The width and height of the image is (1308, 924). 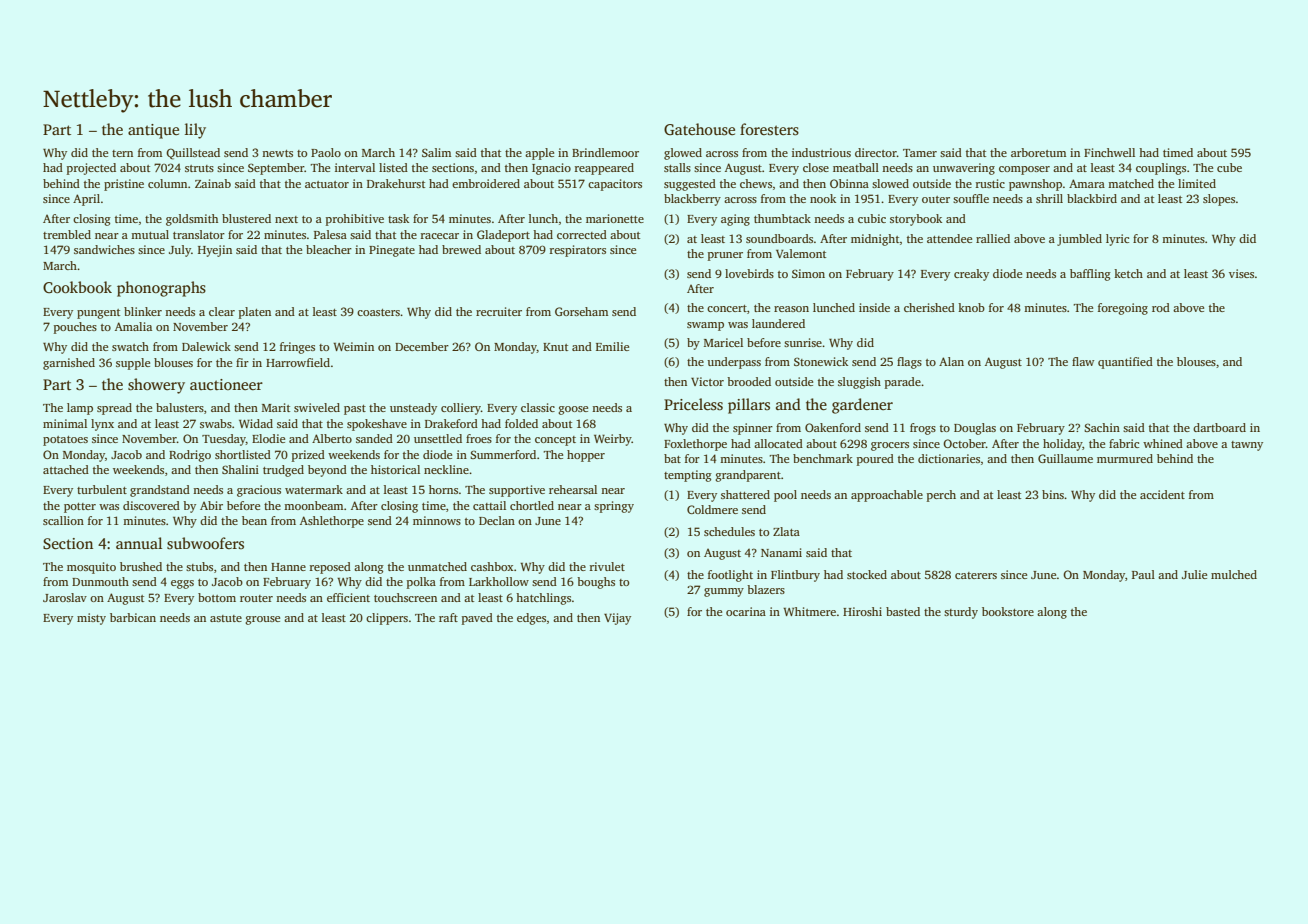 I want to click on bookstore, so click(x=1008, y=611).
